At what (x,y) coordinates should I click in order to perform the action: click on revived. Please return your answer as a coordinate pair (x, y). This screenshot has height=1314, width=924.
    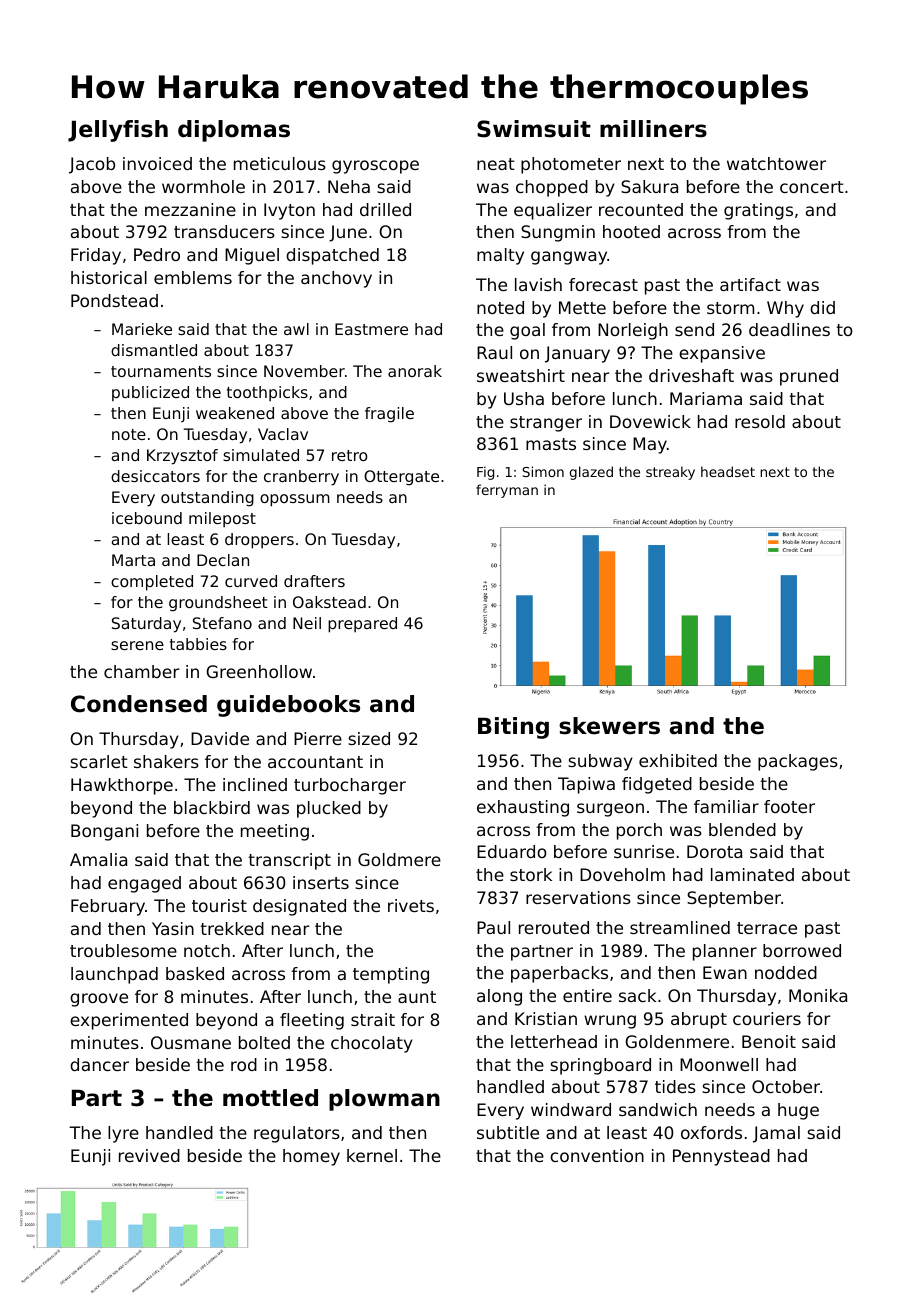
    Looking at the image, I should click on (149, 1155).
